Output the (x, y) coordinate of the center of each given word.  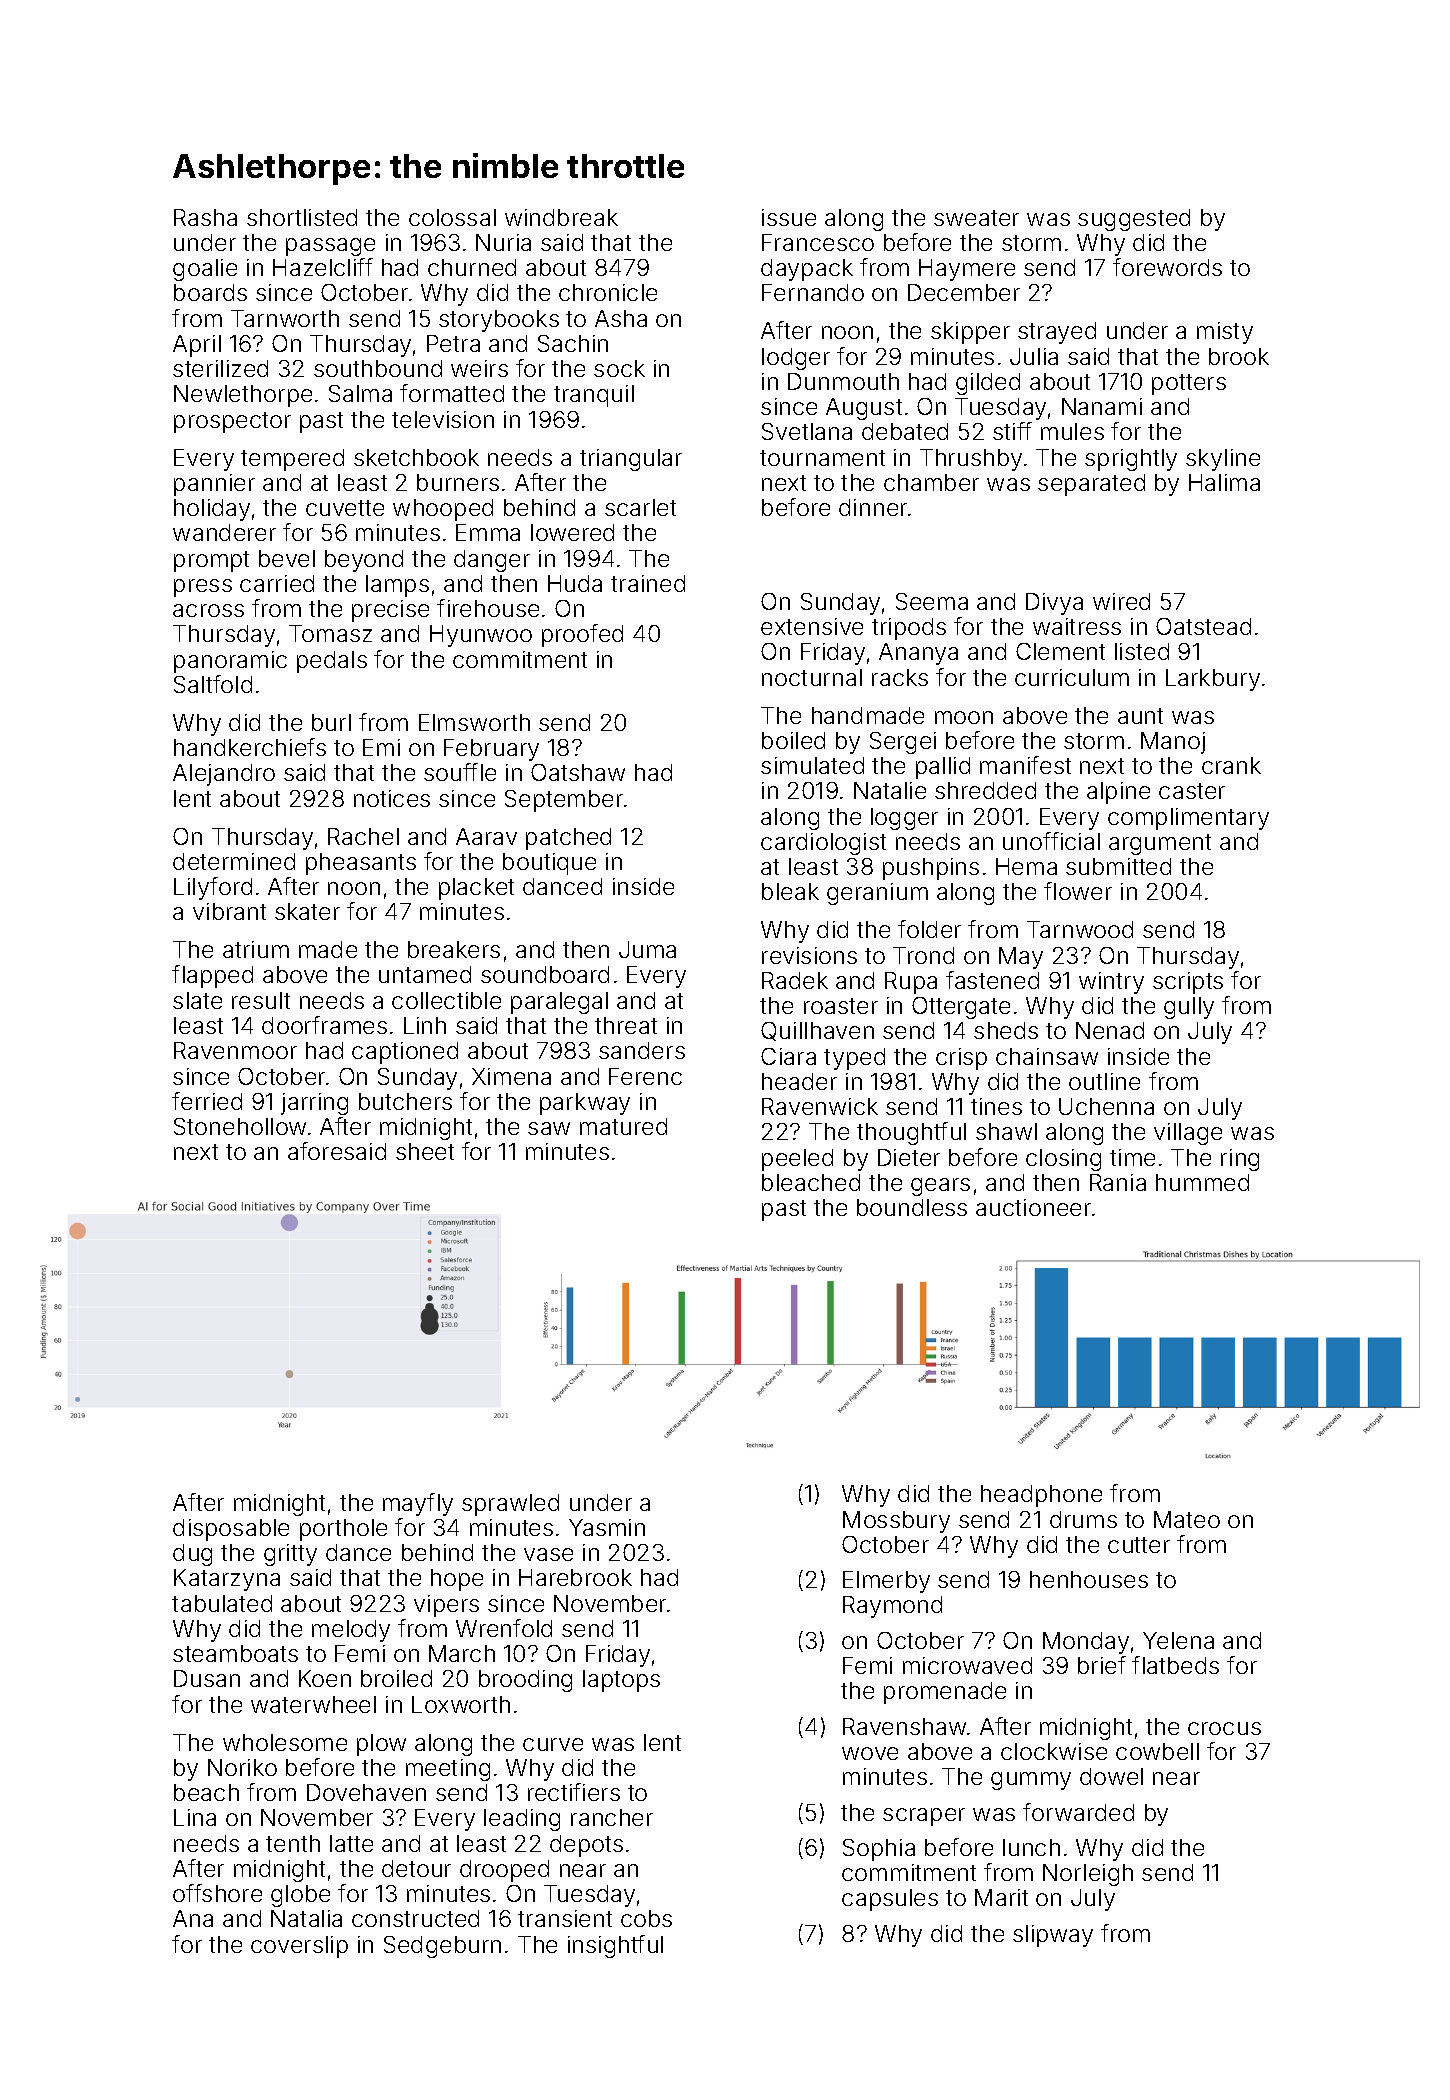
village (1188, 1134)
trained (648, 583)
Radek (795, 980)
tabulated (222, 1603)
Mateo (1187, 1519)
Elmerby (886, 1582)
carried (277, 583)
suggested (1134, 220)
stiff (1012, 431)
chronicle (608, 292)
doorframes (324, 1025)
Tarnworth (285, 318)
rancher (612, 1817)
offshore (217, 1893)
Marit (1001, 1897)
